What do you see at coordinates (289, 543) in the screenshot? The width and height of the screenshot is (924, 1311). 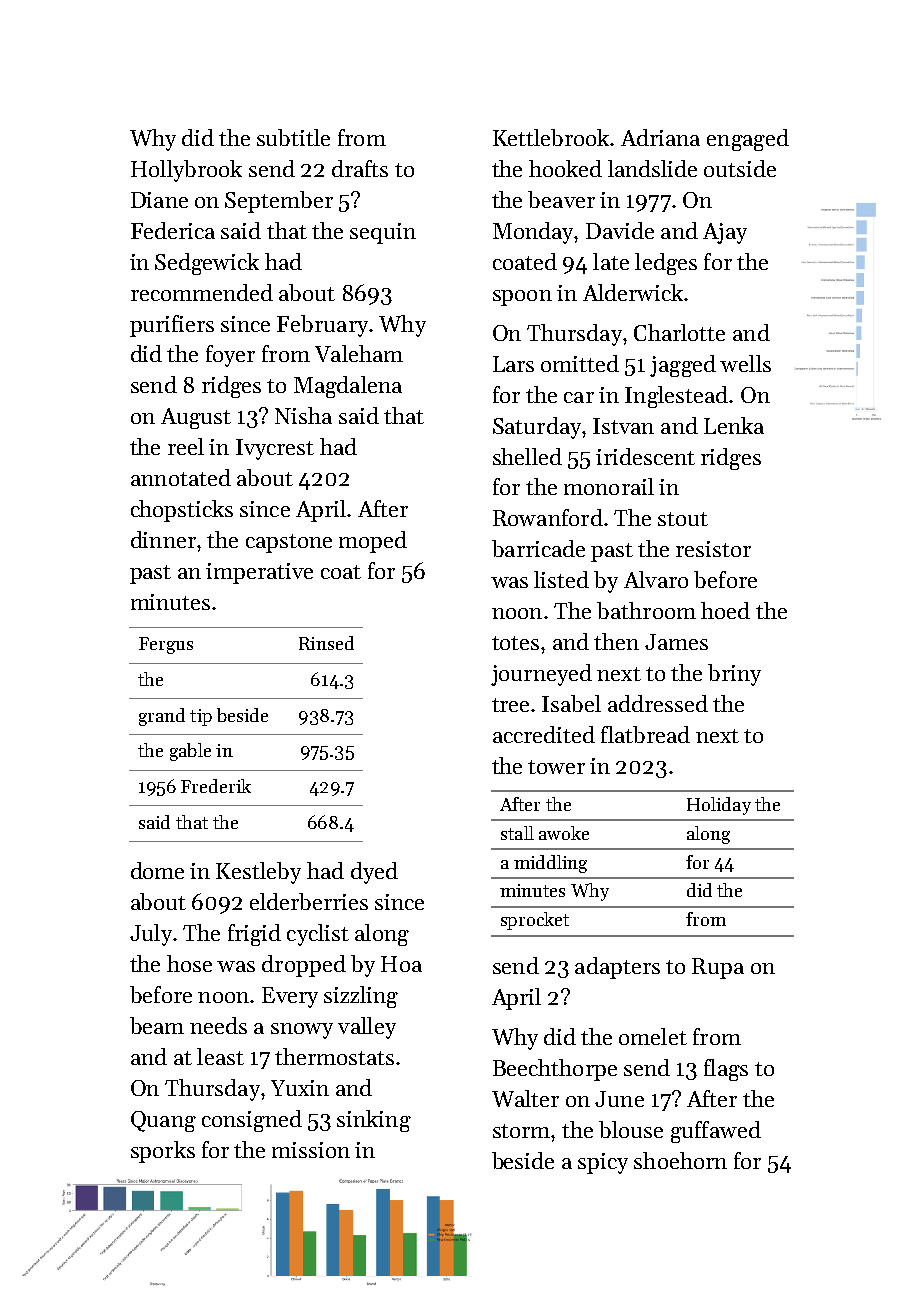 I see `capstone` at bounding box center [289, 543].
